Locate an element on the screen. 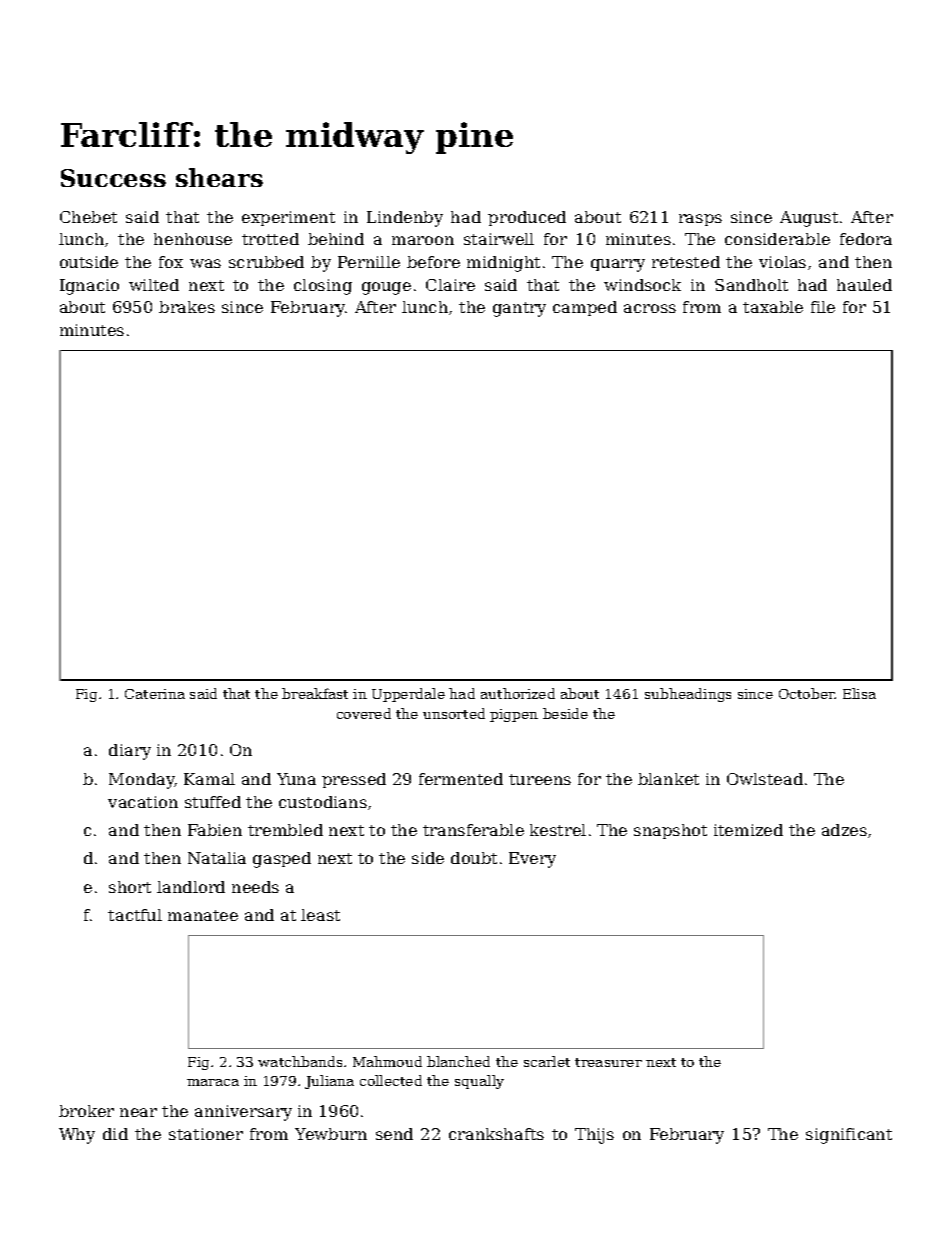  diary is located at coordinates (130, 752).
